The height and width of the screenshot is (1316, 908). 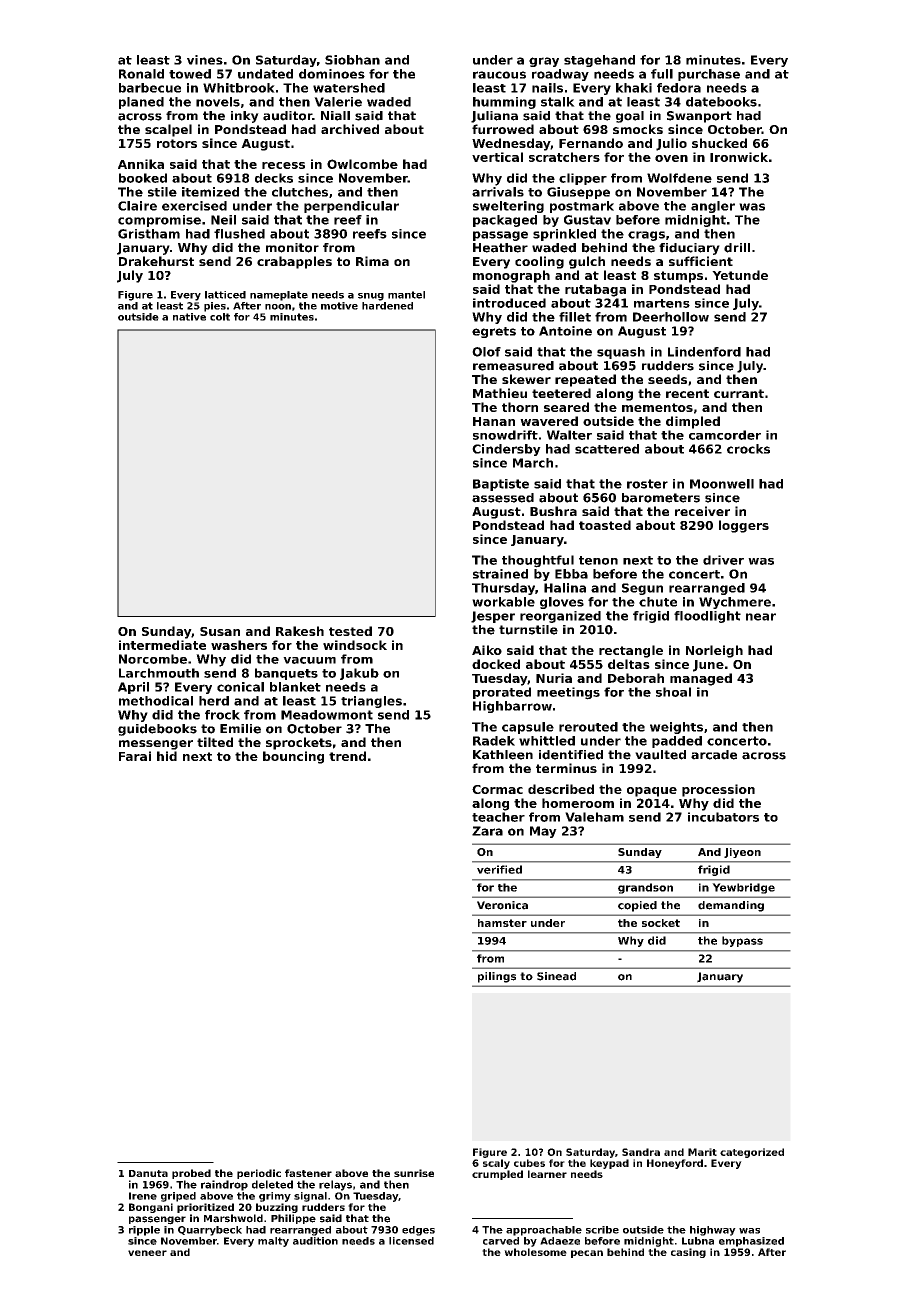 What do you see at coordinates (487, 831) in the screenshot?
I see `Zara` at bounding box center [487, 831].
